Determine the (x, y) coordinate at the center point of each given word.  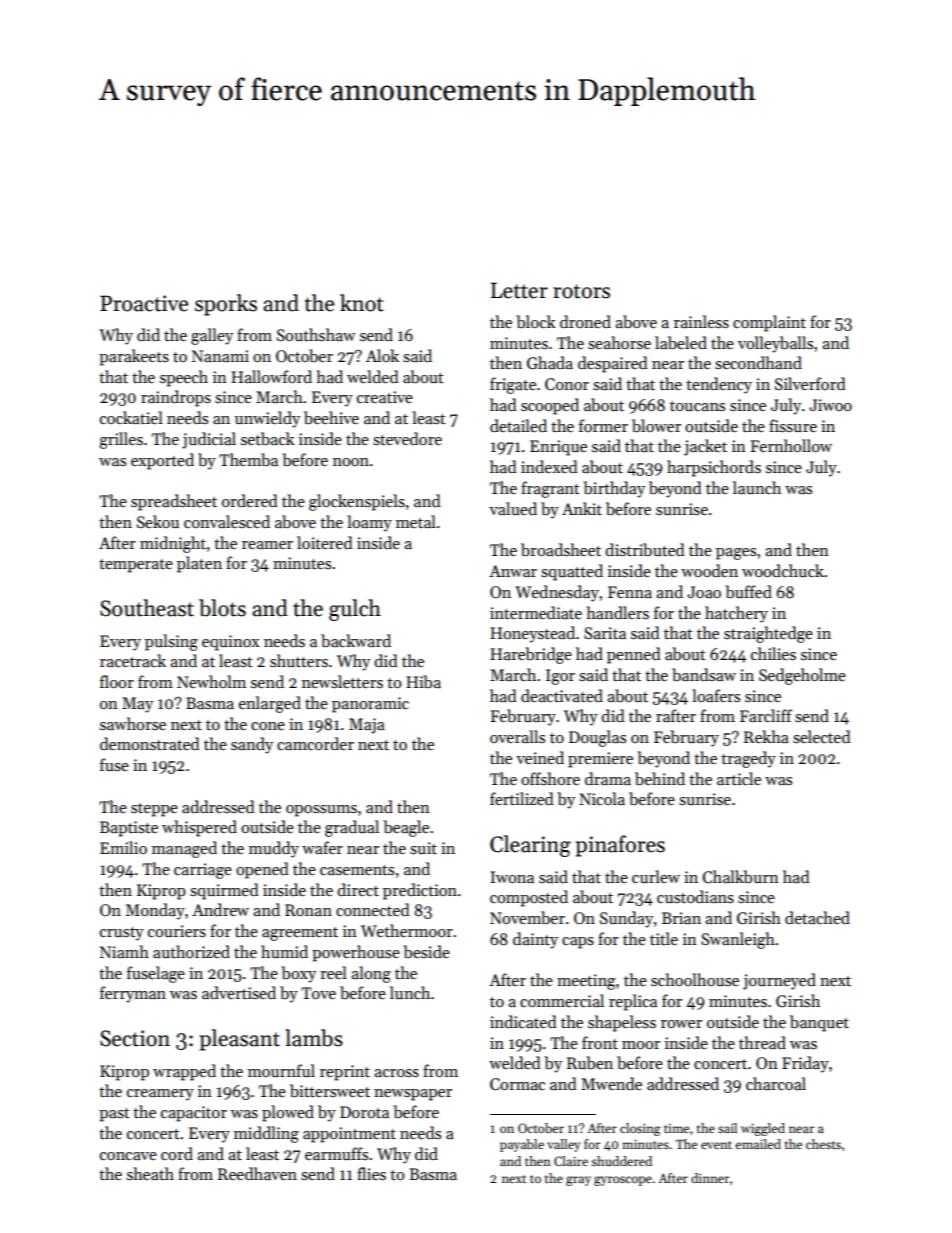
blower (656, 425)
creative (385, 397)
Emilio (123, 847)
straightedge (768, 634)
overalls (517, 736)
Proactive (144, 303)
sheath (150, 1173)
